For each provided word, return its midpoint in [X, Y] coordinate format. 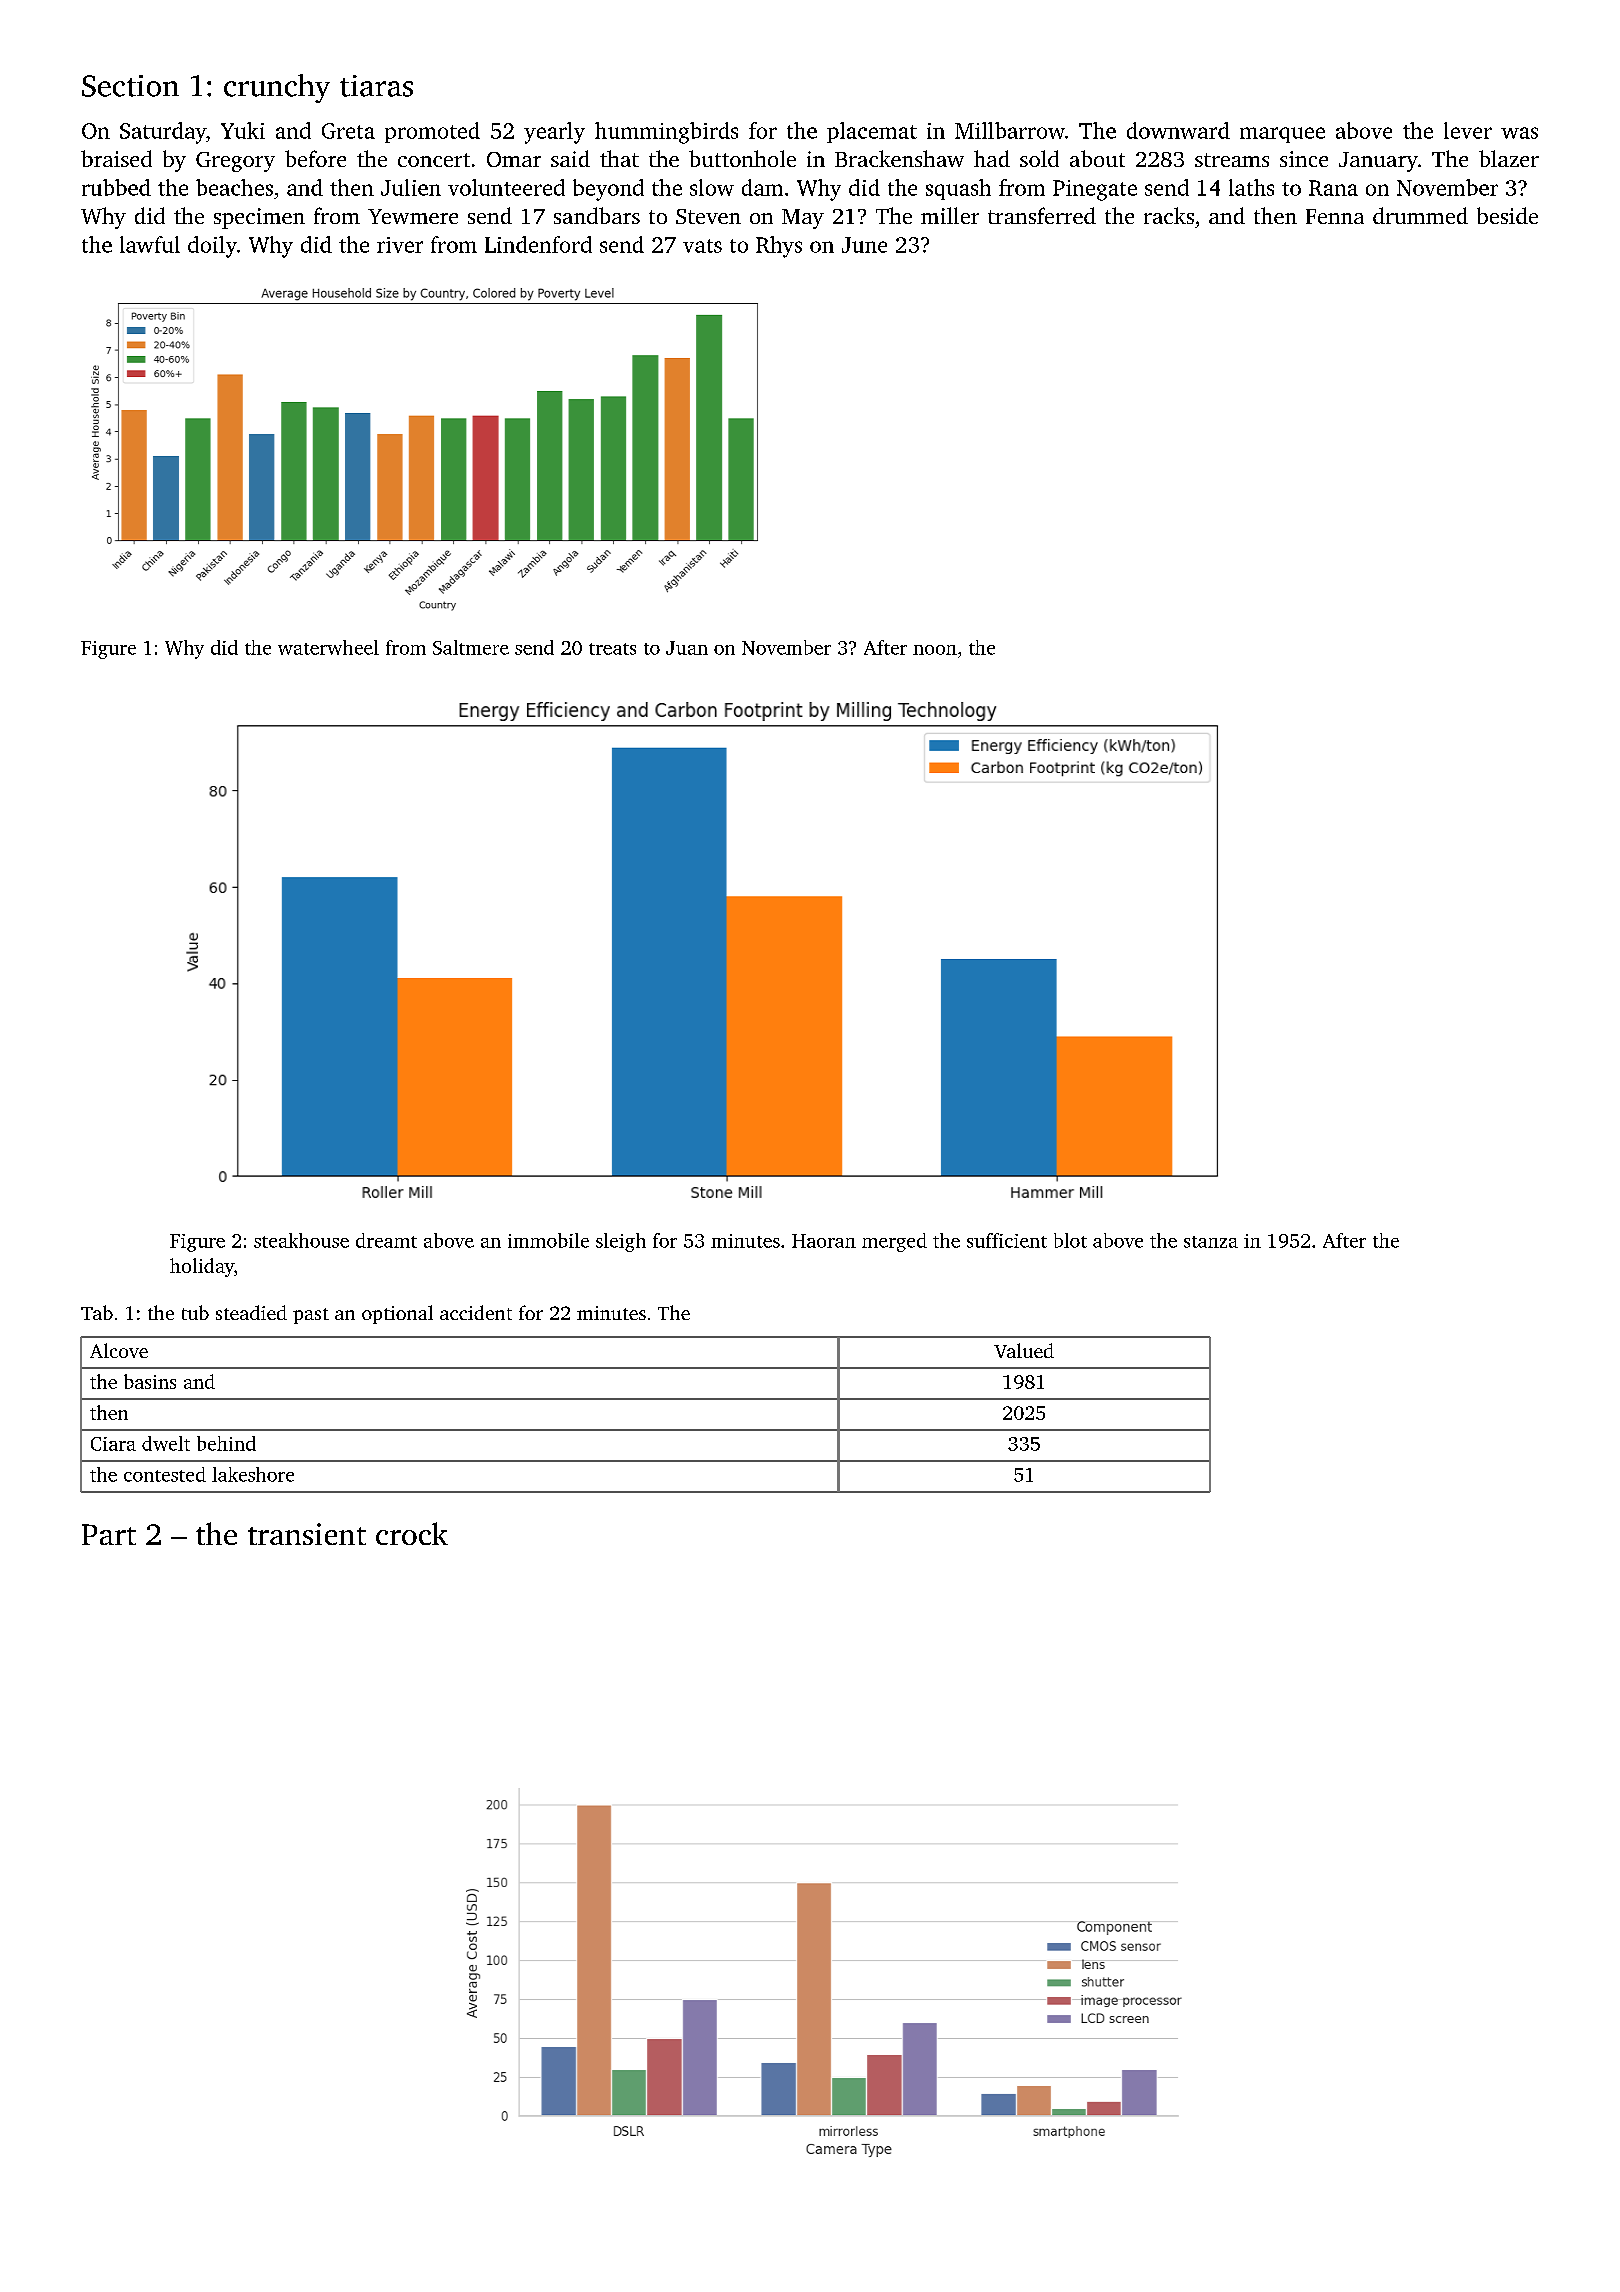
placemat [872, 132]
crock [412, 1533]
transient [307, 1534]
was [1519, 133]
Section [130, 86]
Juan [687, 648]
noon [935, 650]
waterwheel [328, 647]
